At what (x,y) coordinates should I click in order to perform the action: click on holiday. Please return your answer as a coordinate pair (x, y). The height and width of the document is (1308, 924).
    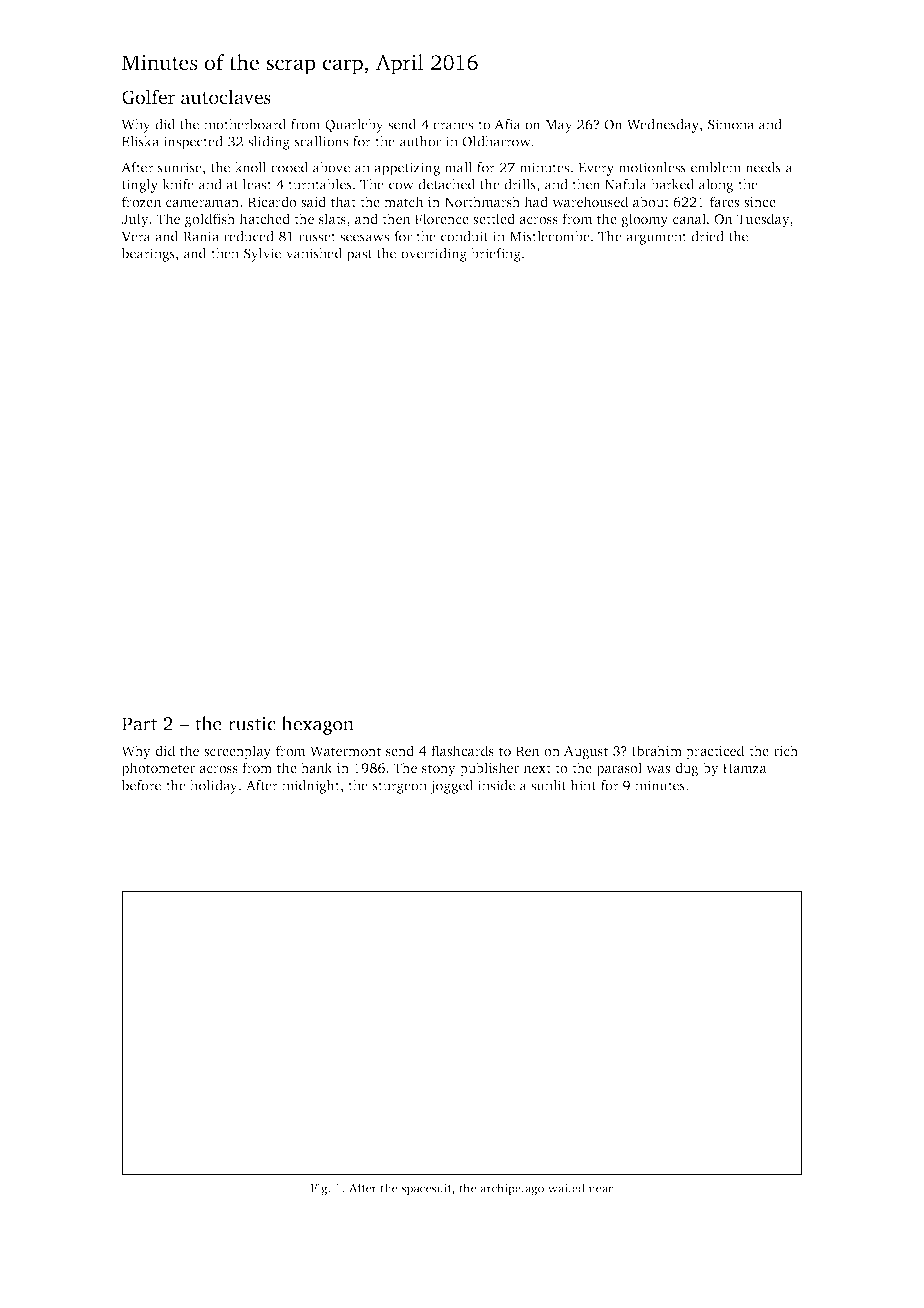
    Looking at the image, I should click on (214, 787).
